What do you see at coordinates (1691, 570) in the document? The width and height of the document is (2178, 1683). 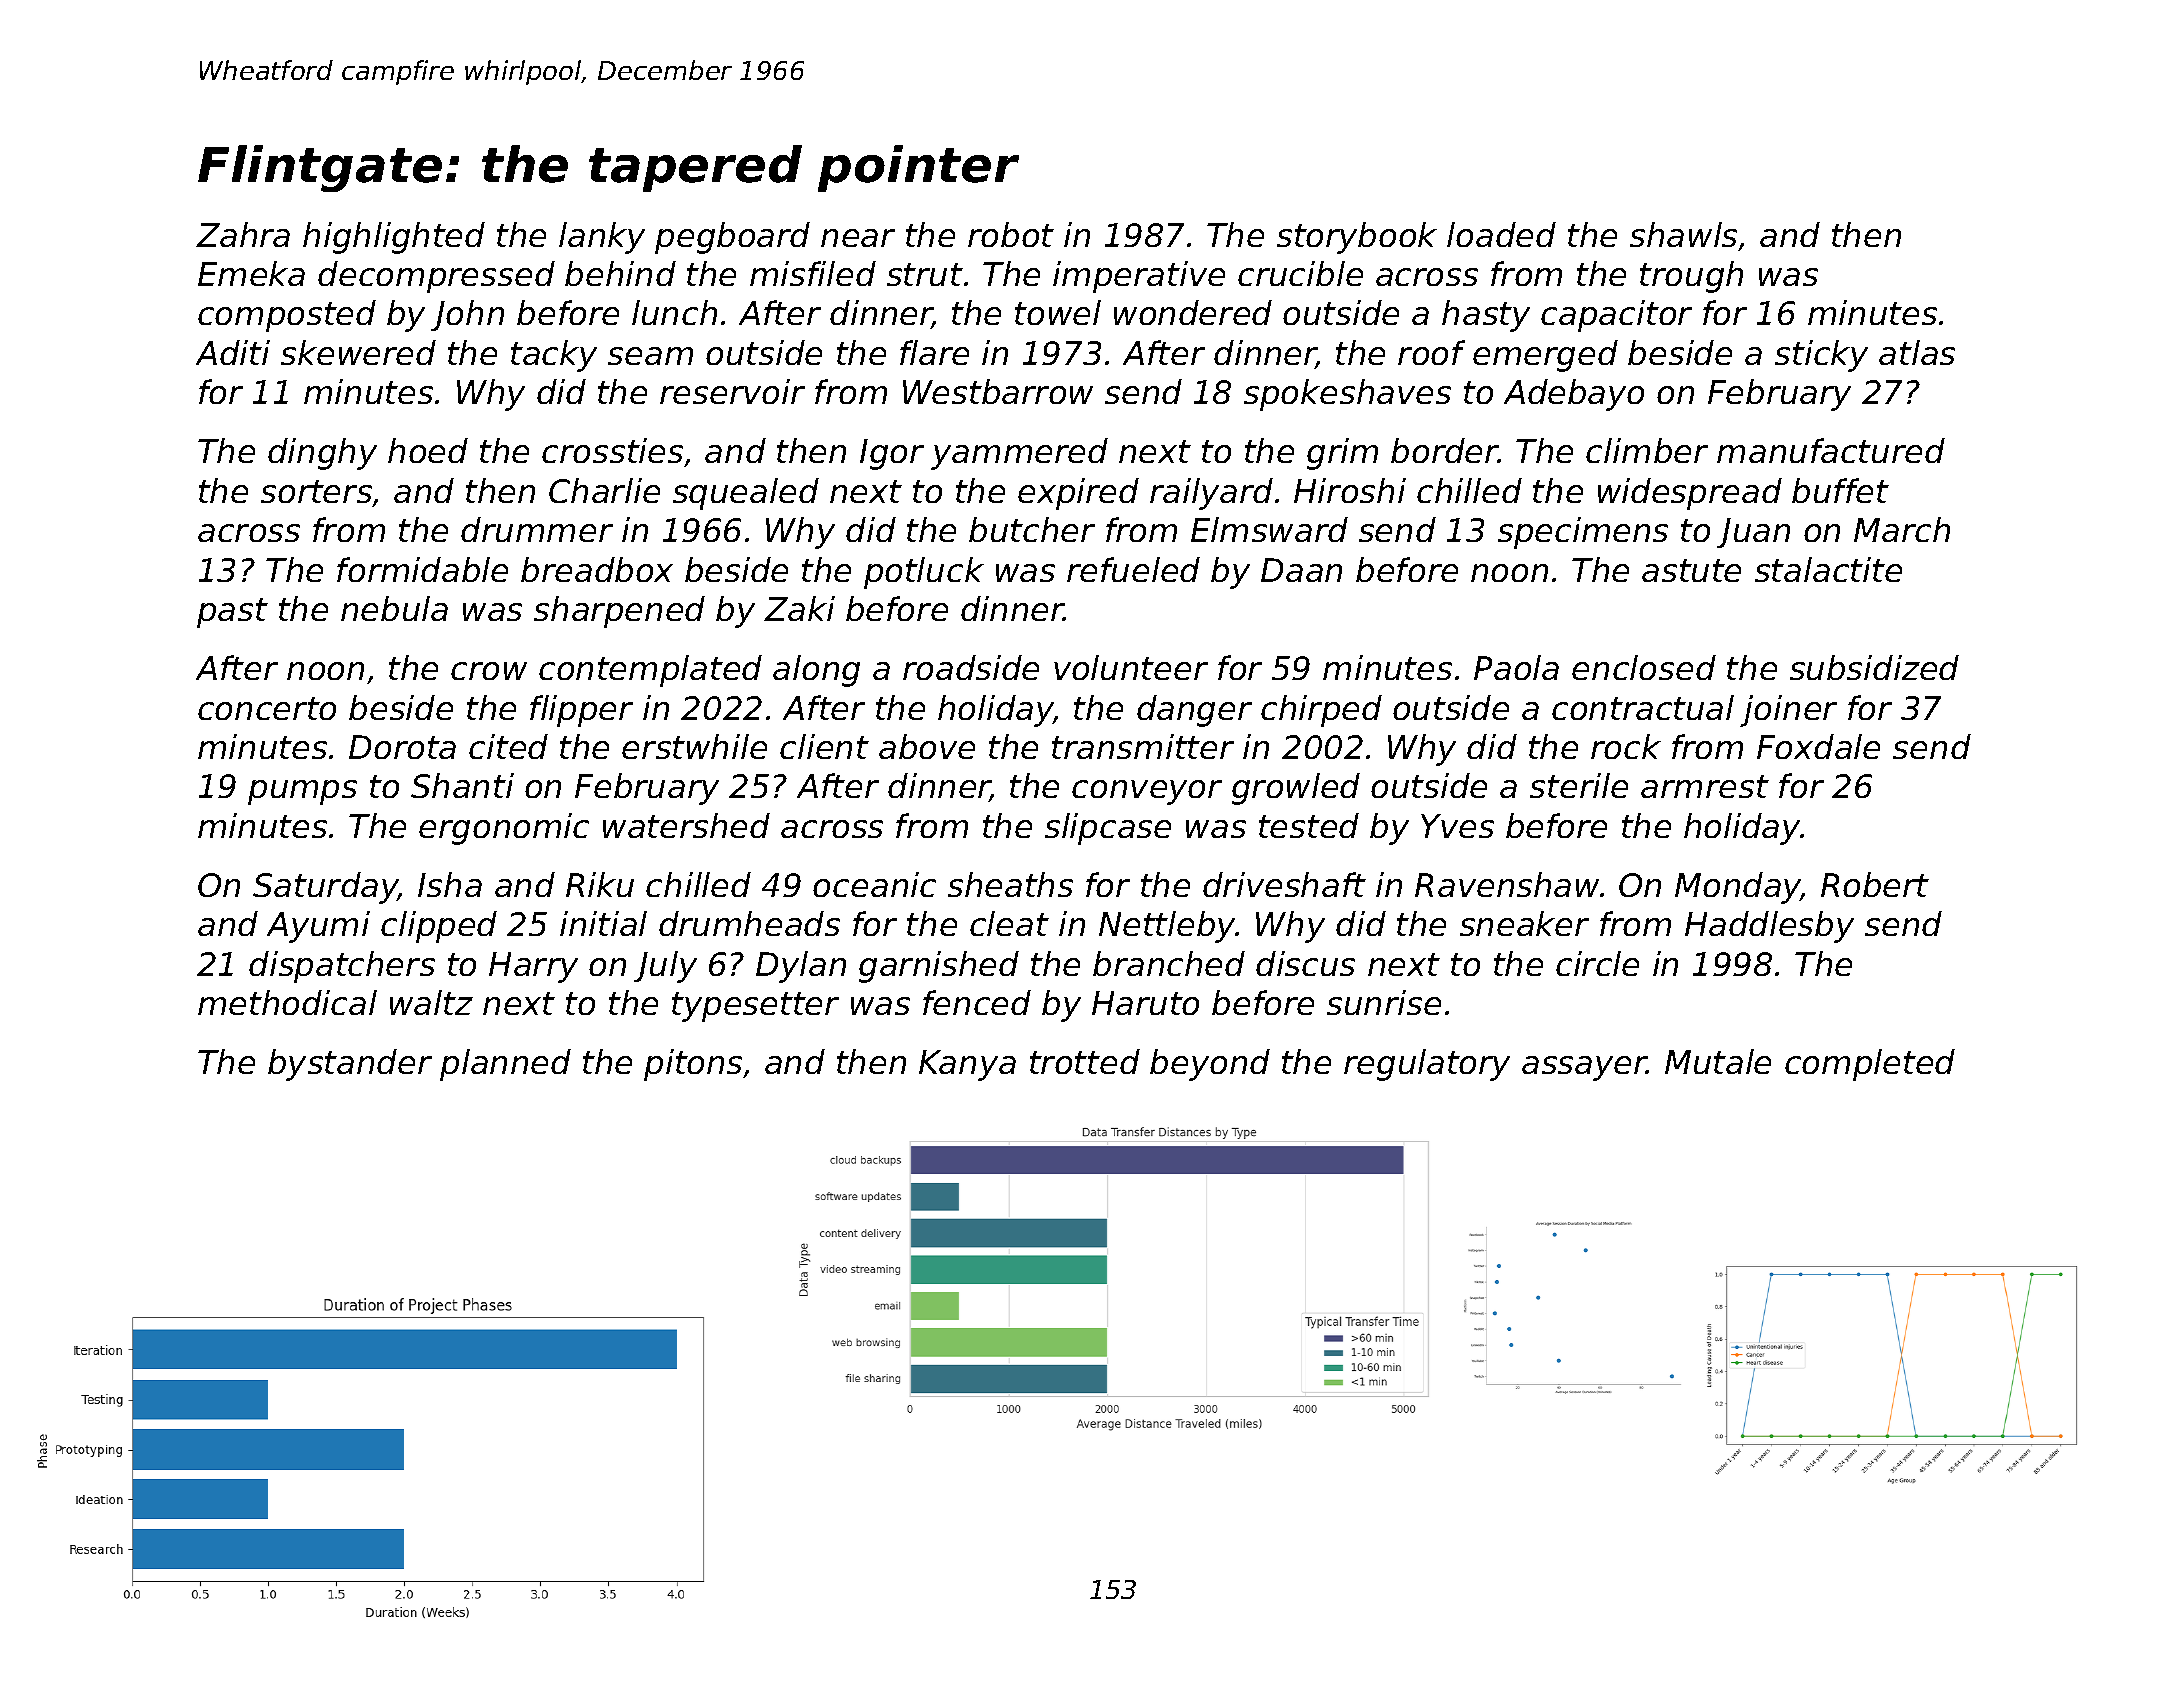 I see `astute` at bounding box center [1691, 570].
